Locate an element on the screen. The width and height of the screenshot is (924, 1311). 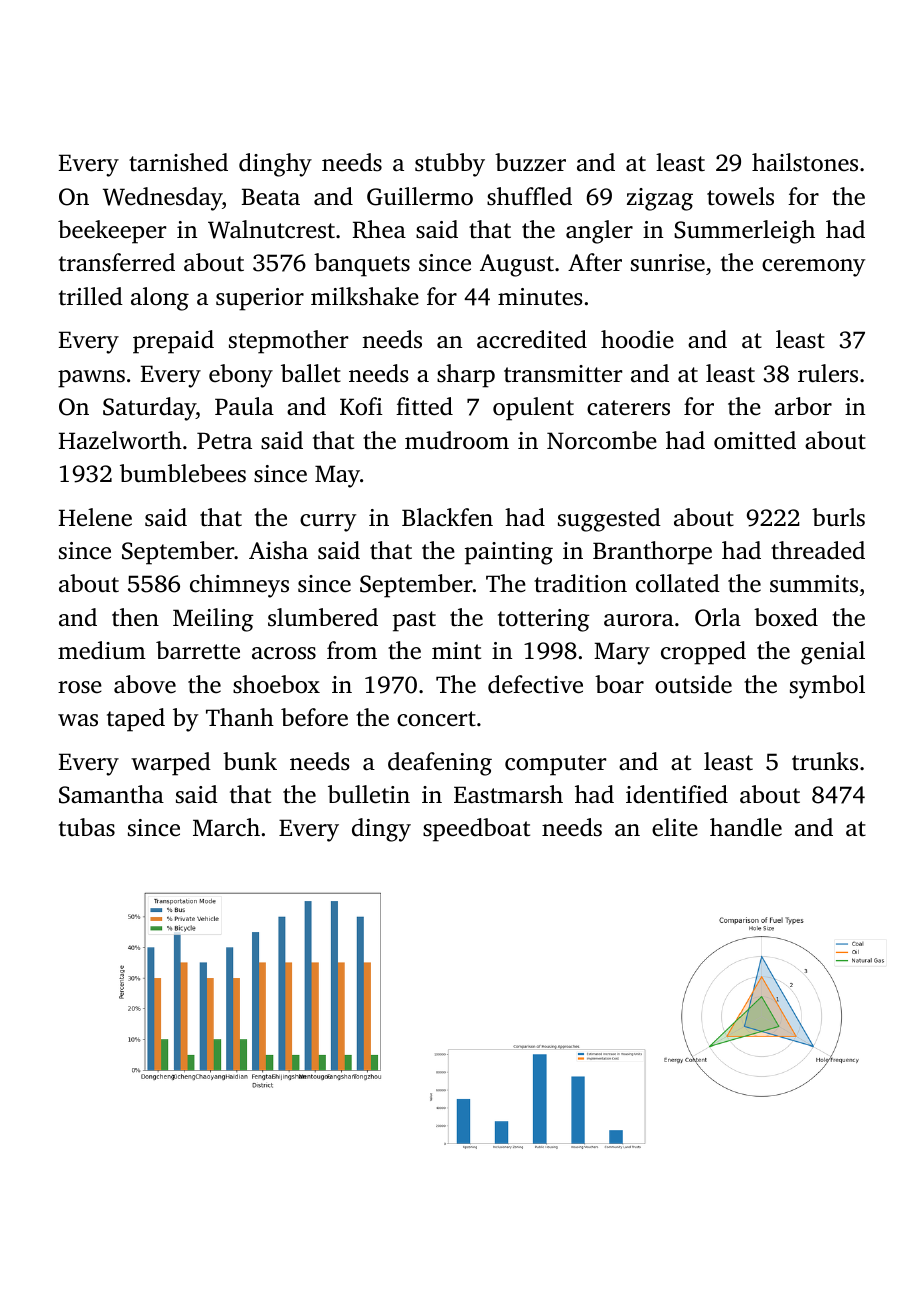
stubby is located at coordinates (450, 165).
